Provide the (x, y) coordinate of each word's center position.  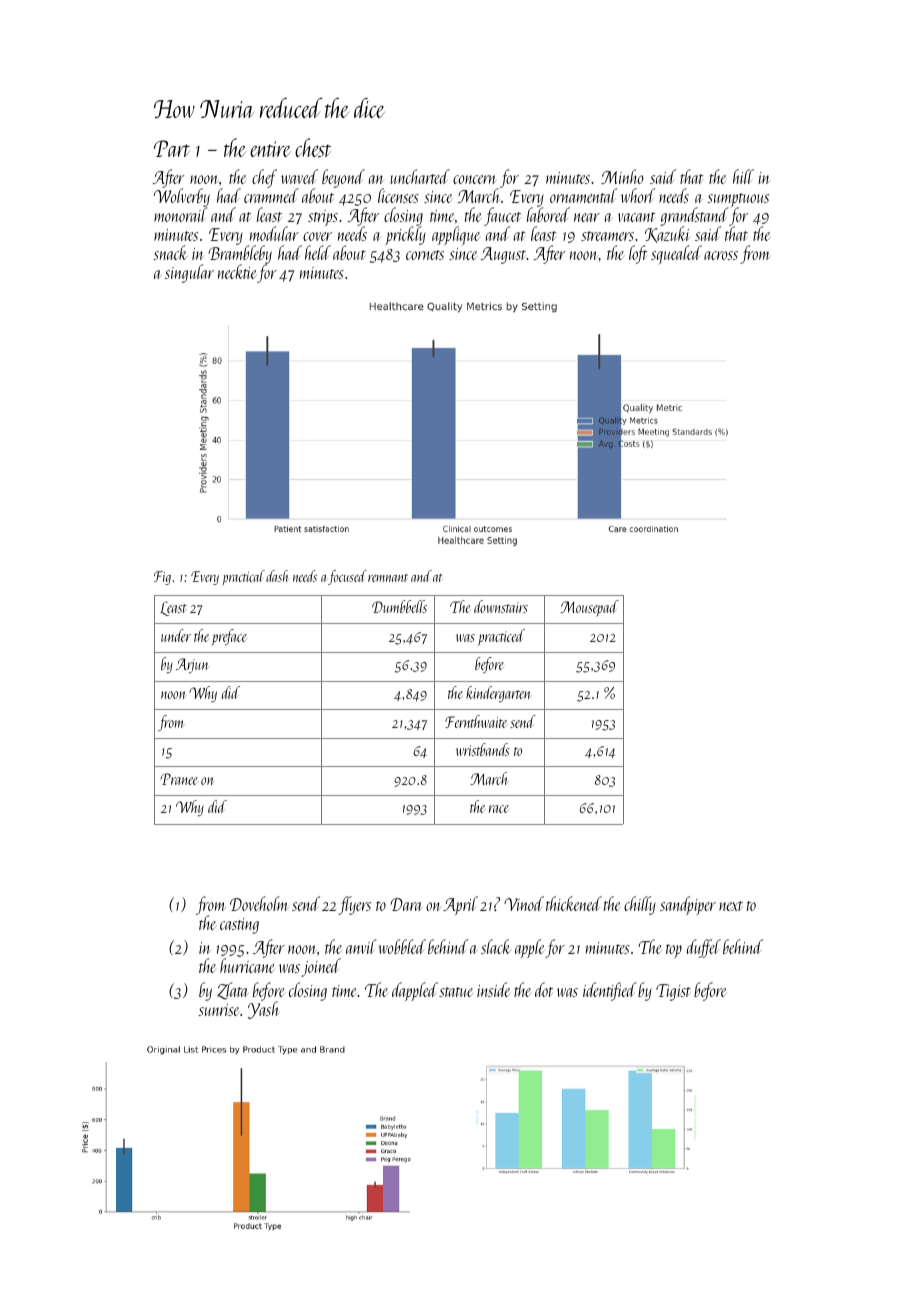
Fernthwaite (476, 721)
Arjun (192, 666)
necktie (237, 271)
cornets (425, 255)
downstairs (501, 606)
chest (313, 147)
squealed (676, 255)
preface (229, 637)
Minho (622, 176)
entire (270, 149)
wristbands (483, 749)
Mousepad (589, 608)
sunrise (218, 1010)
